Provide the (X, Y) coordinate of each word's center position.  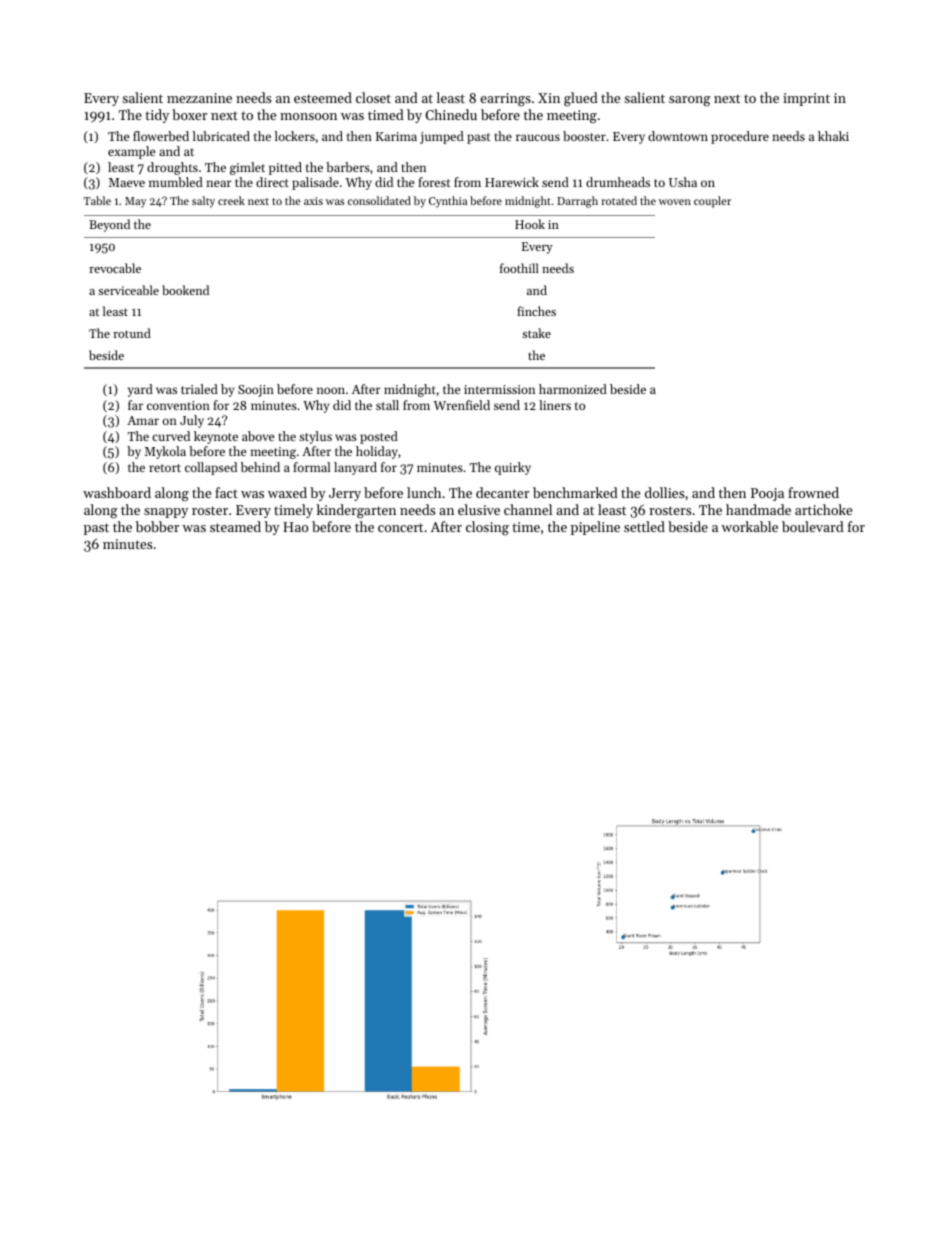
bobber (157, 526)
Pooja (767, 494)
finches (536, 311)
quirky (513, 468)
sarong (689, 101)
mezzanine (199, 98)
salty (203, 202)
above (258, 436)
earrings (505, 100)
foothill (519, 268)
